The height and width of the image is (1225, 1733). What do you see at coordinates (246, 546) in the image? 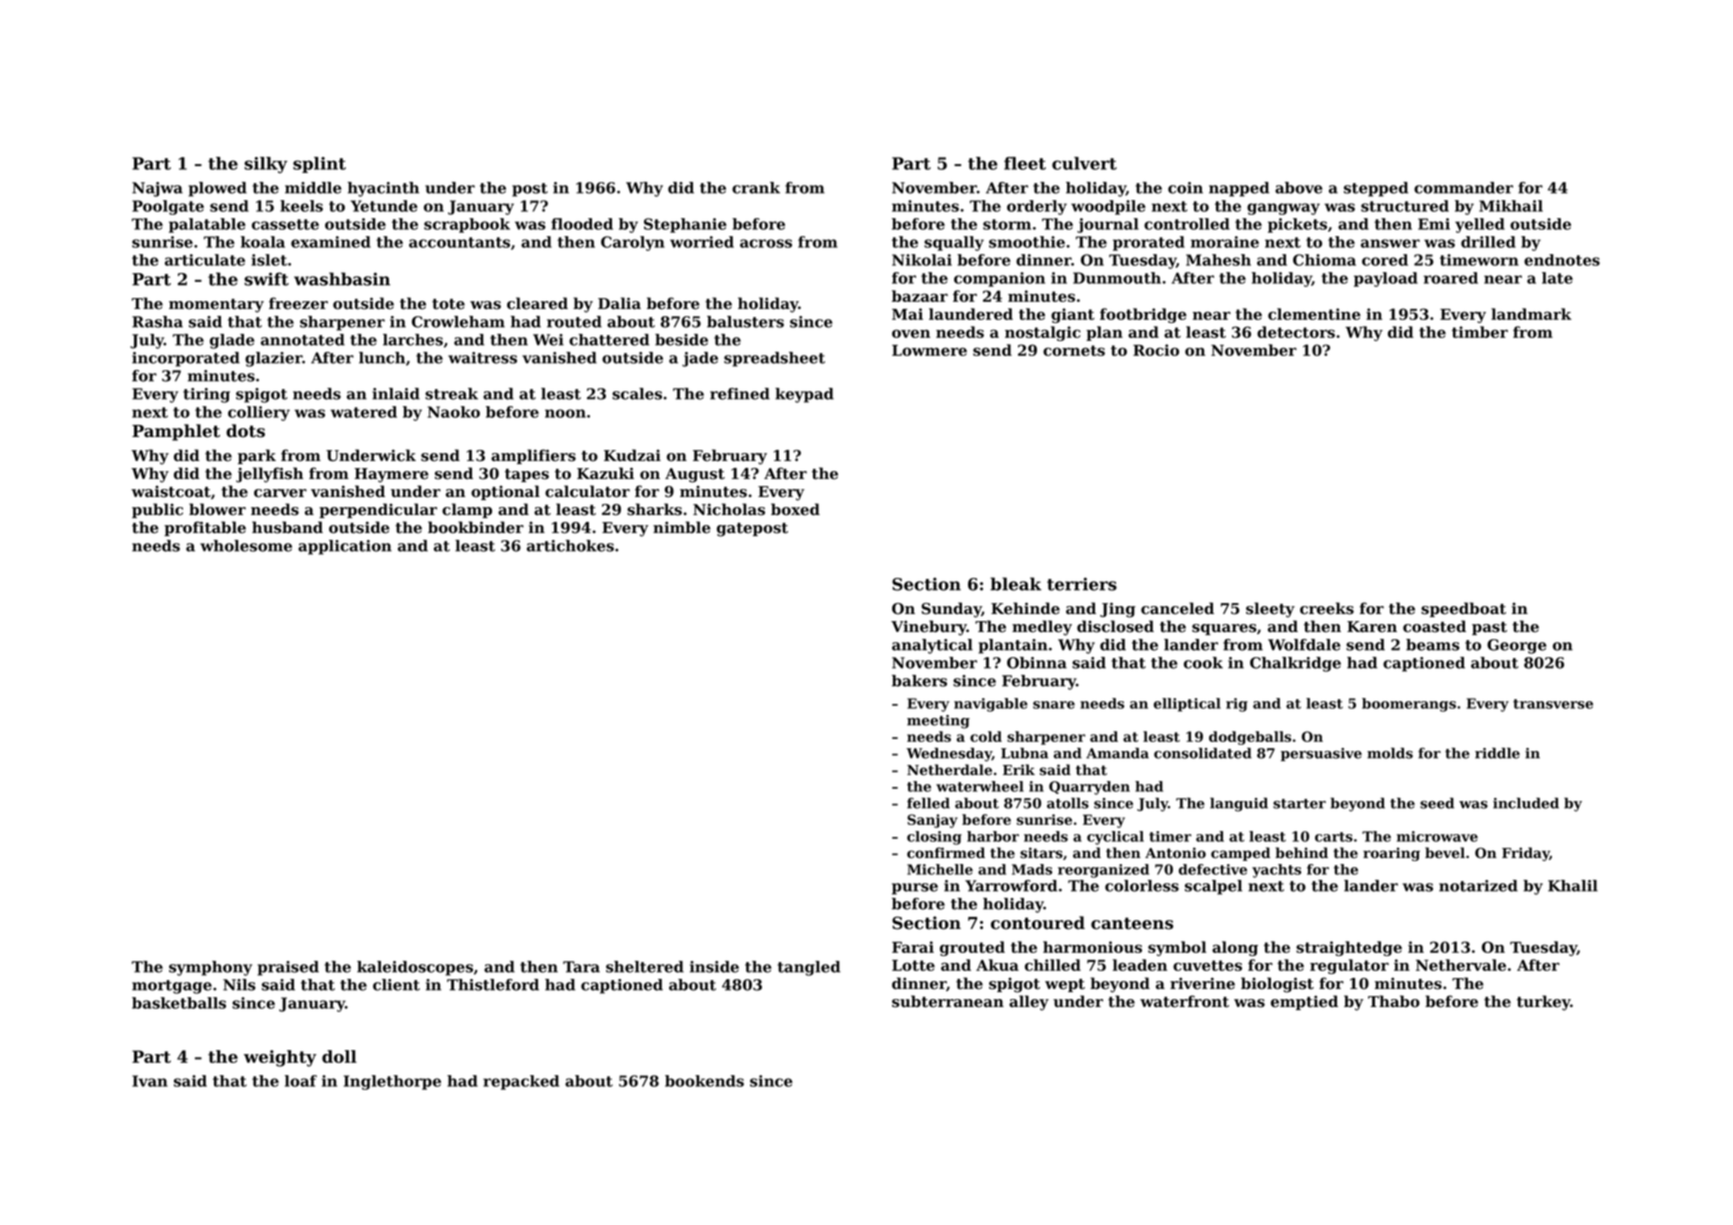
I see `wholesome` at bounding box center [246, 546].
